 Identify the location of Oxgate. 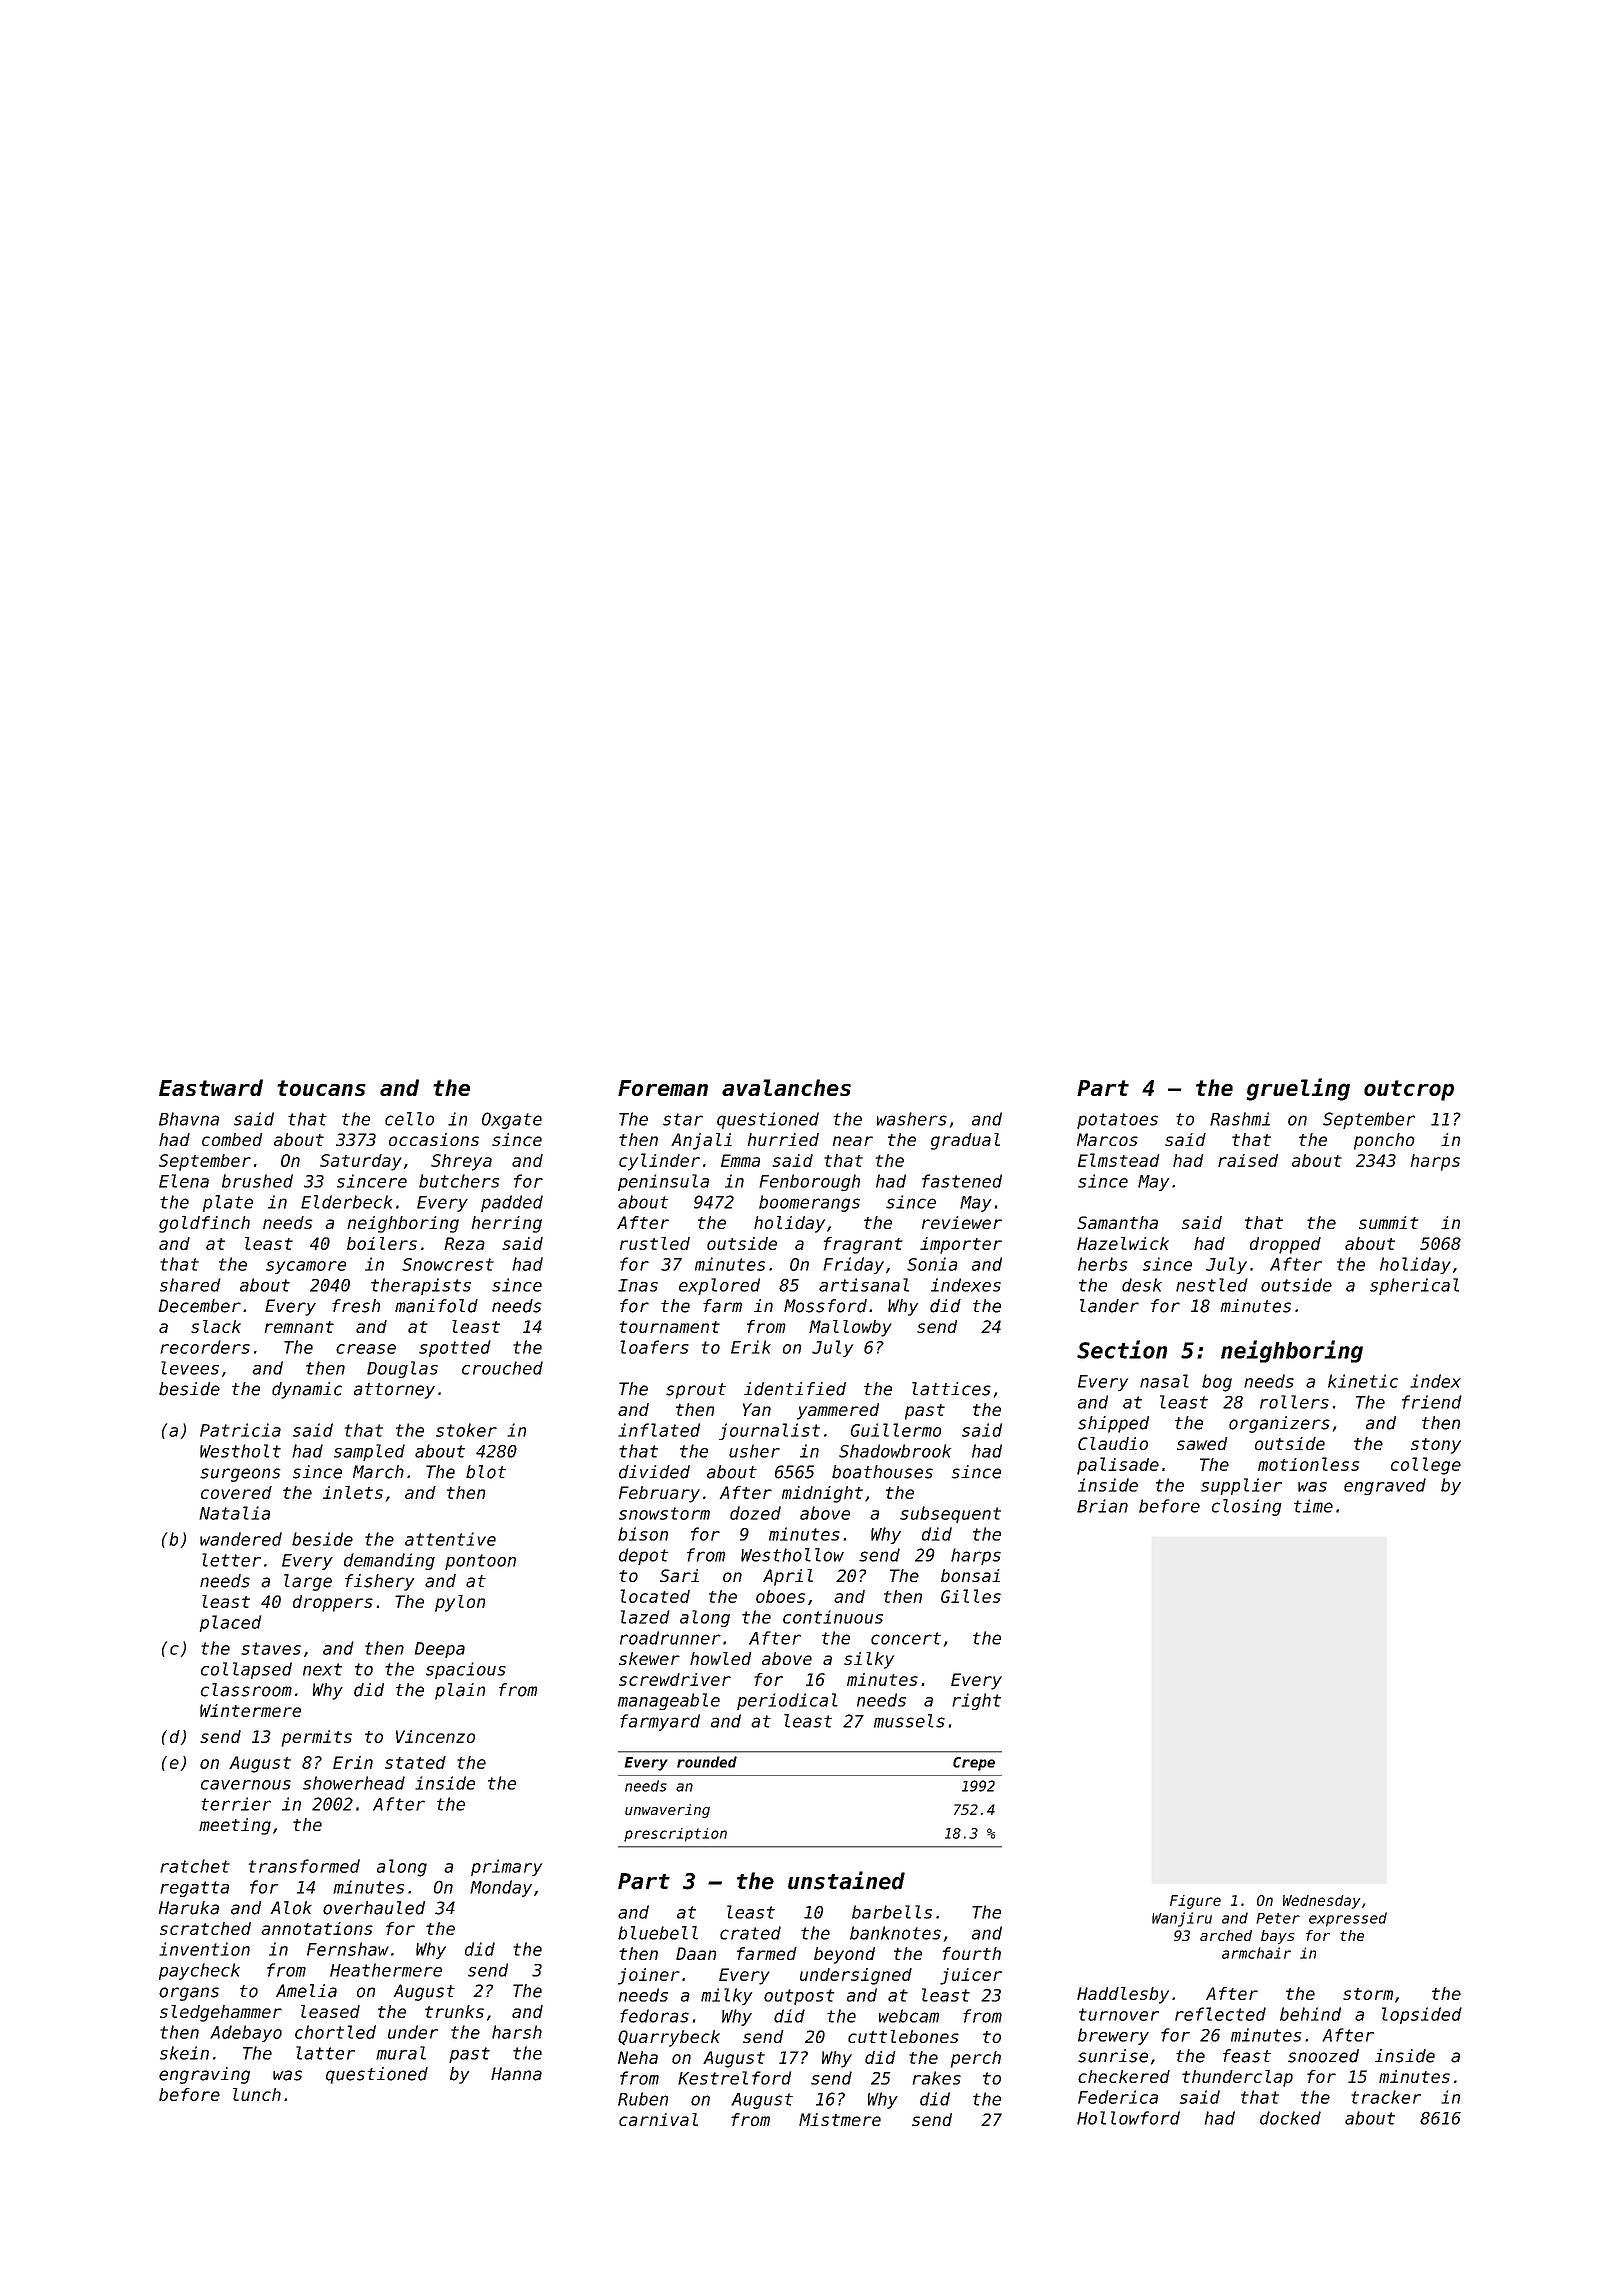
(512, 1120).
